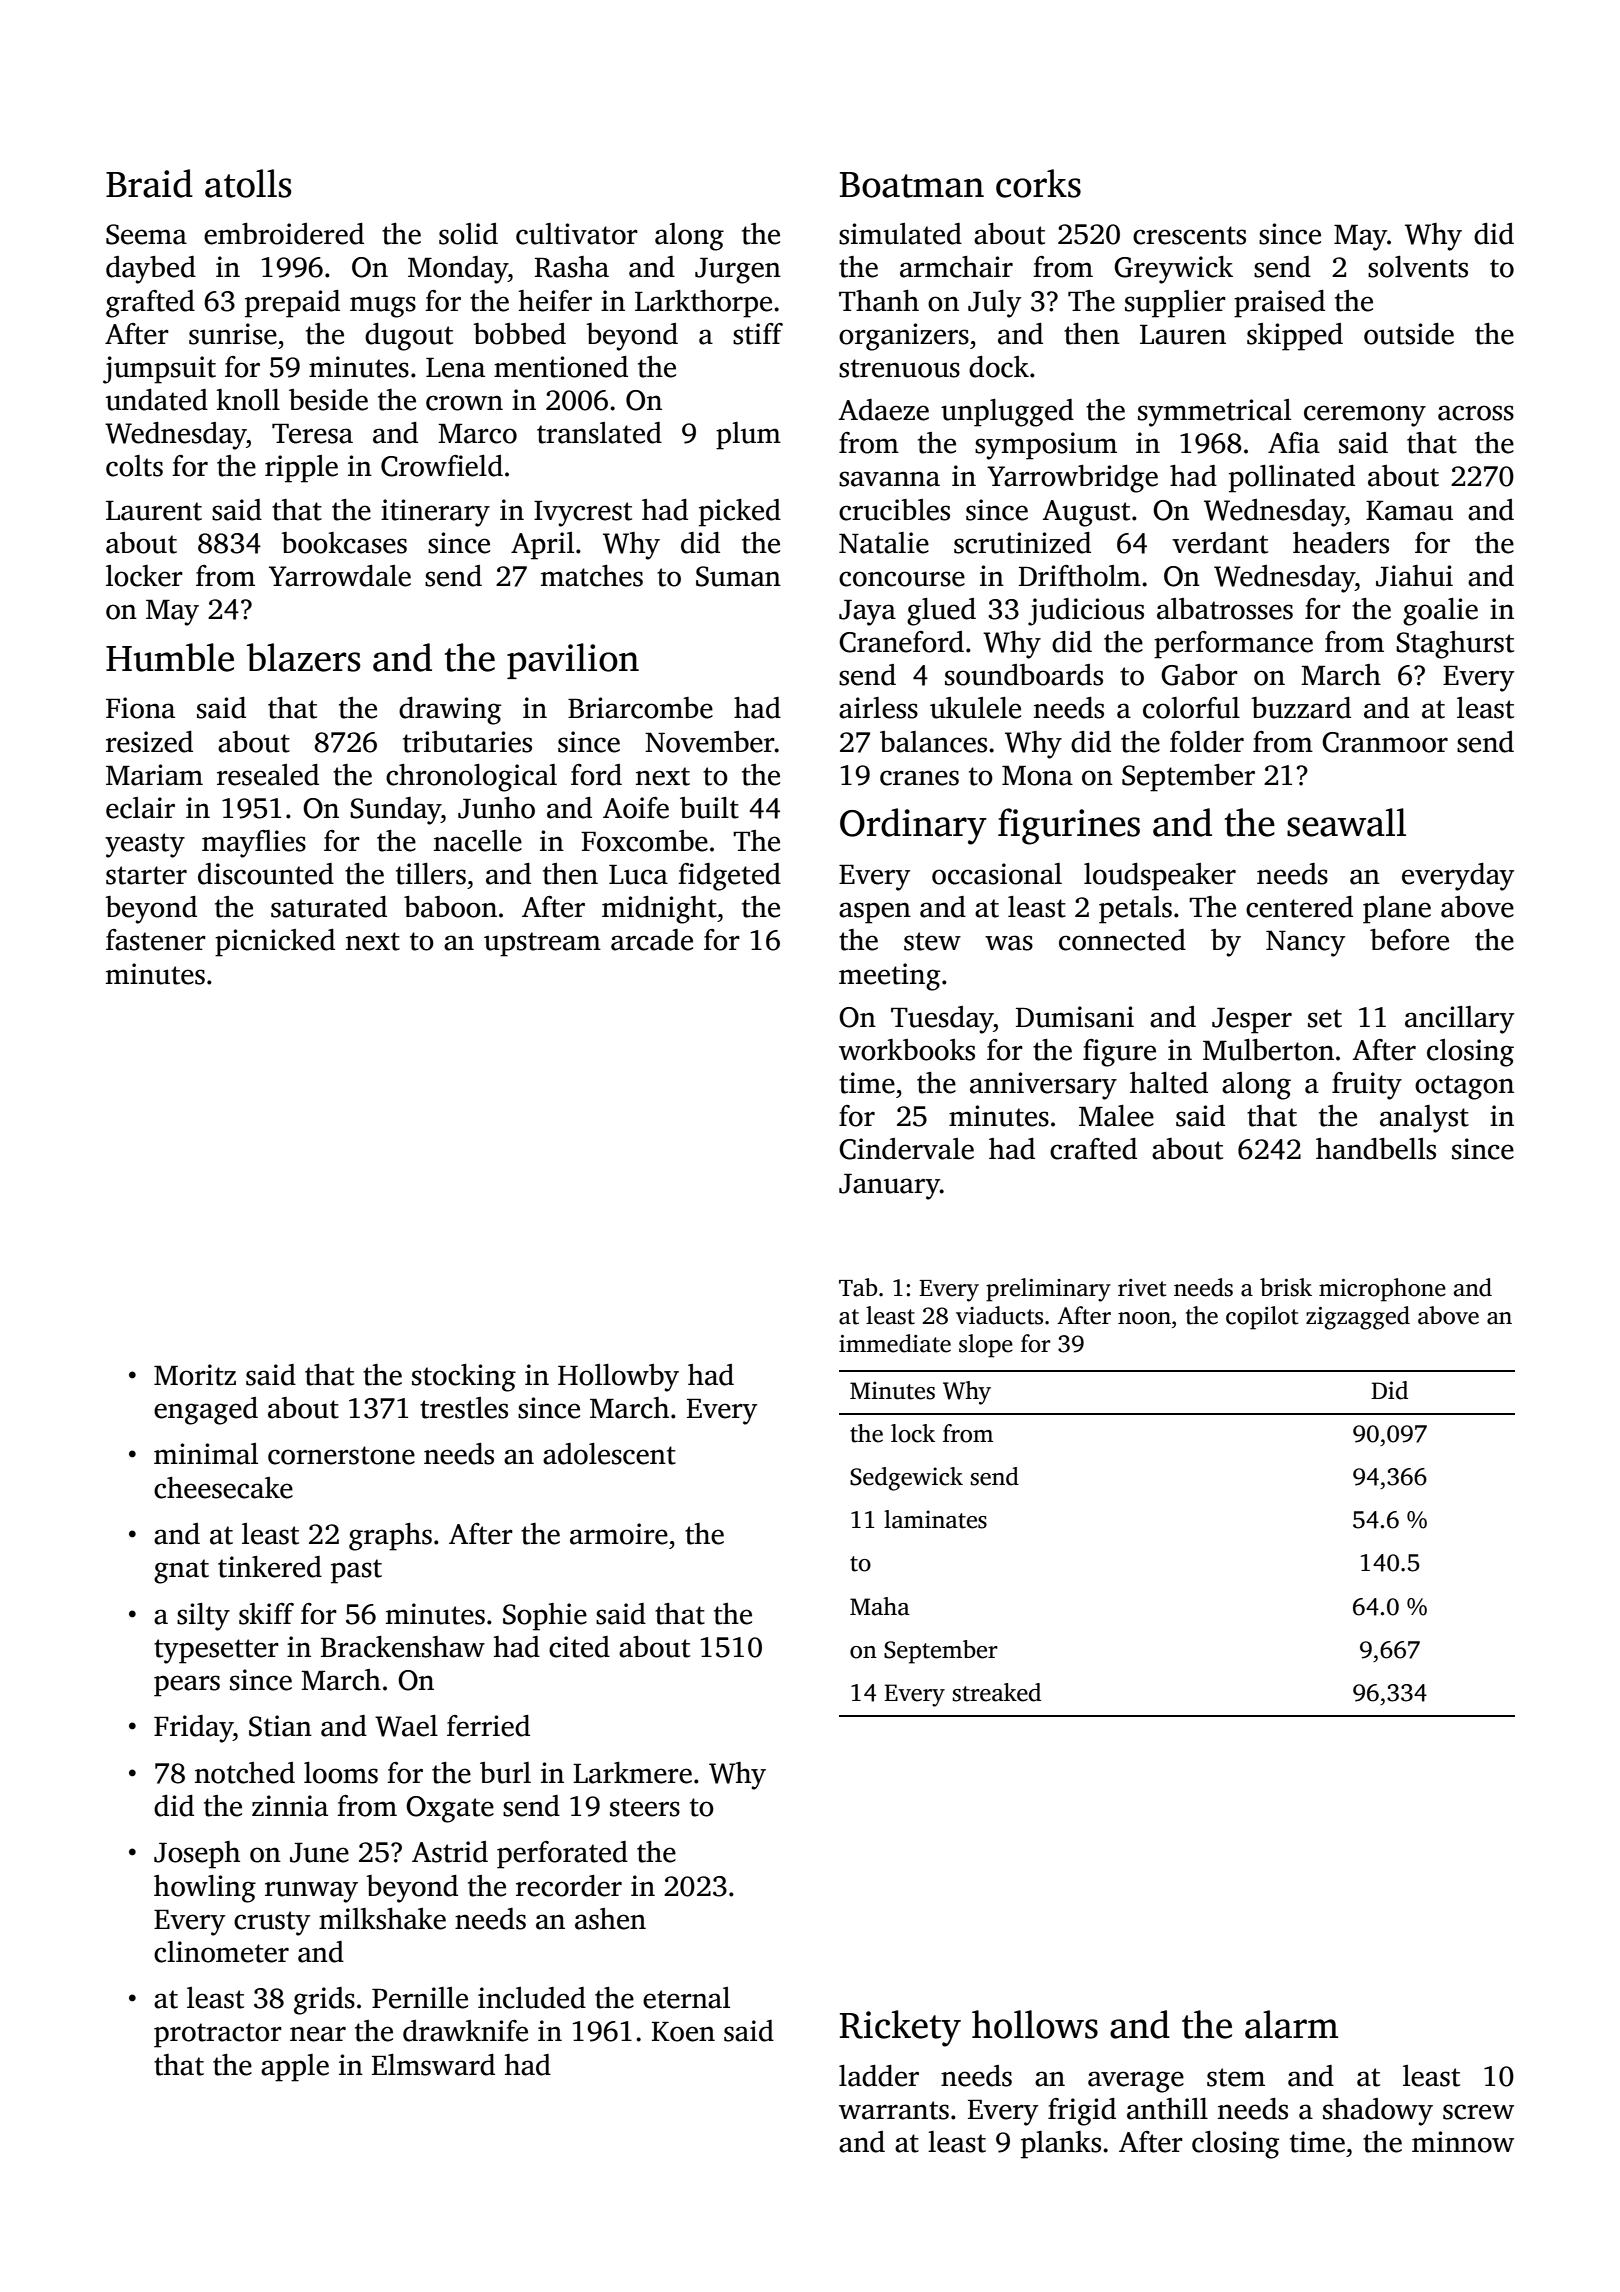  I want to click on rivet, so click(1142, 1288).
